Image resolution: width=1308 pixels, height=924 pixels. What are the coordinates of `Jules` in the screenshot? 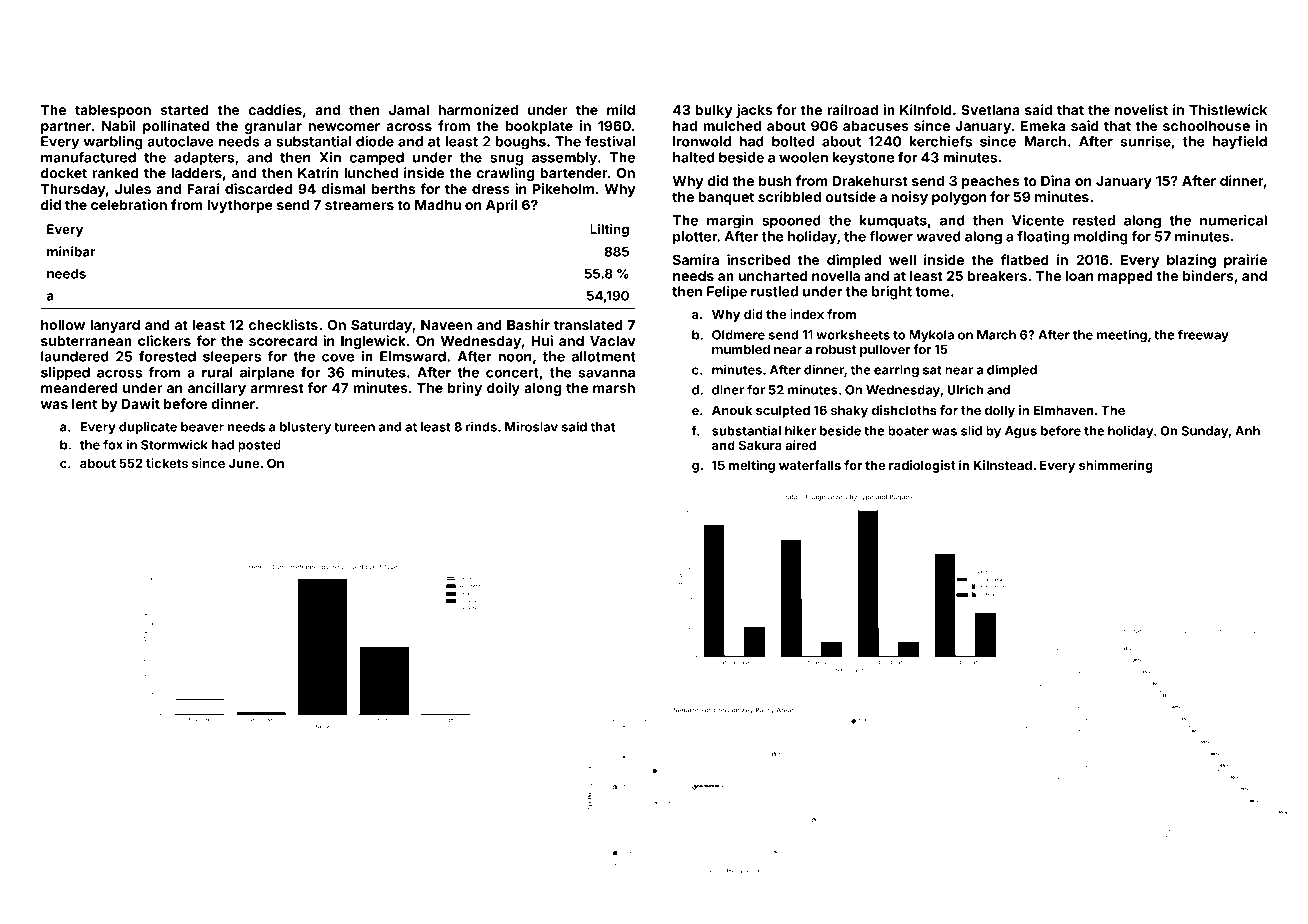 It's located at (133, 189).
